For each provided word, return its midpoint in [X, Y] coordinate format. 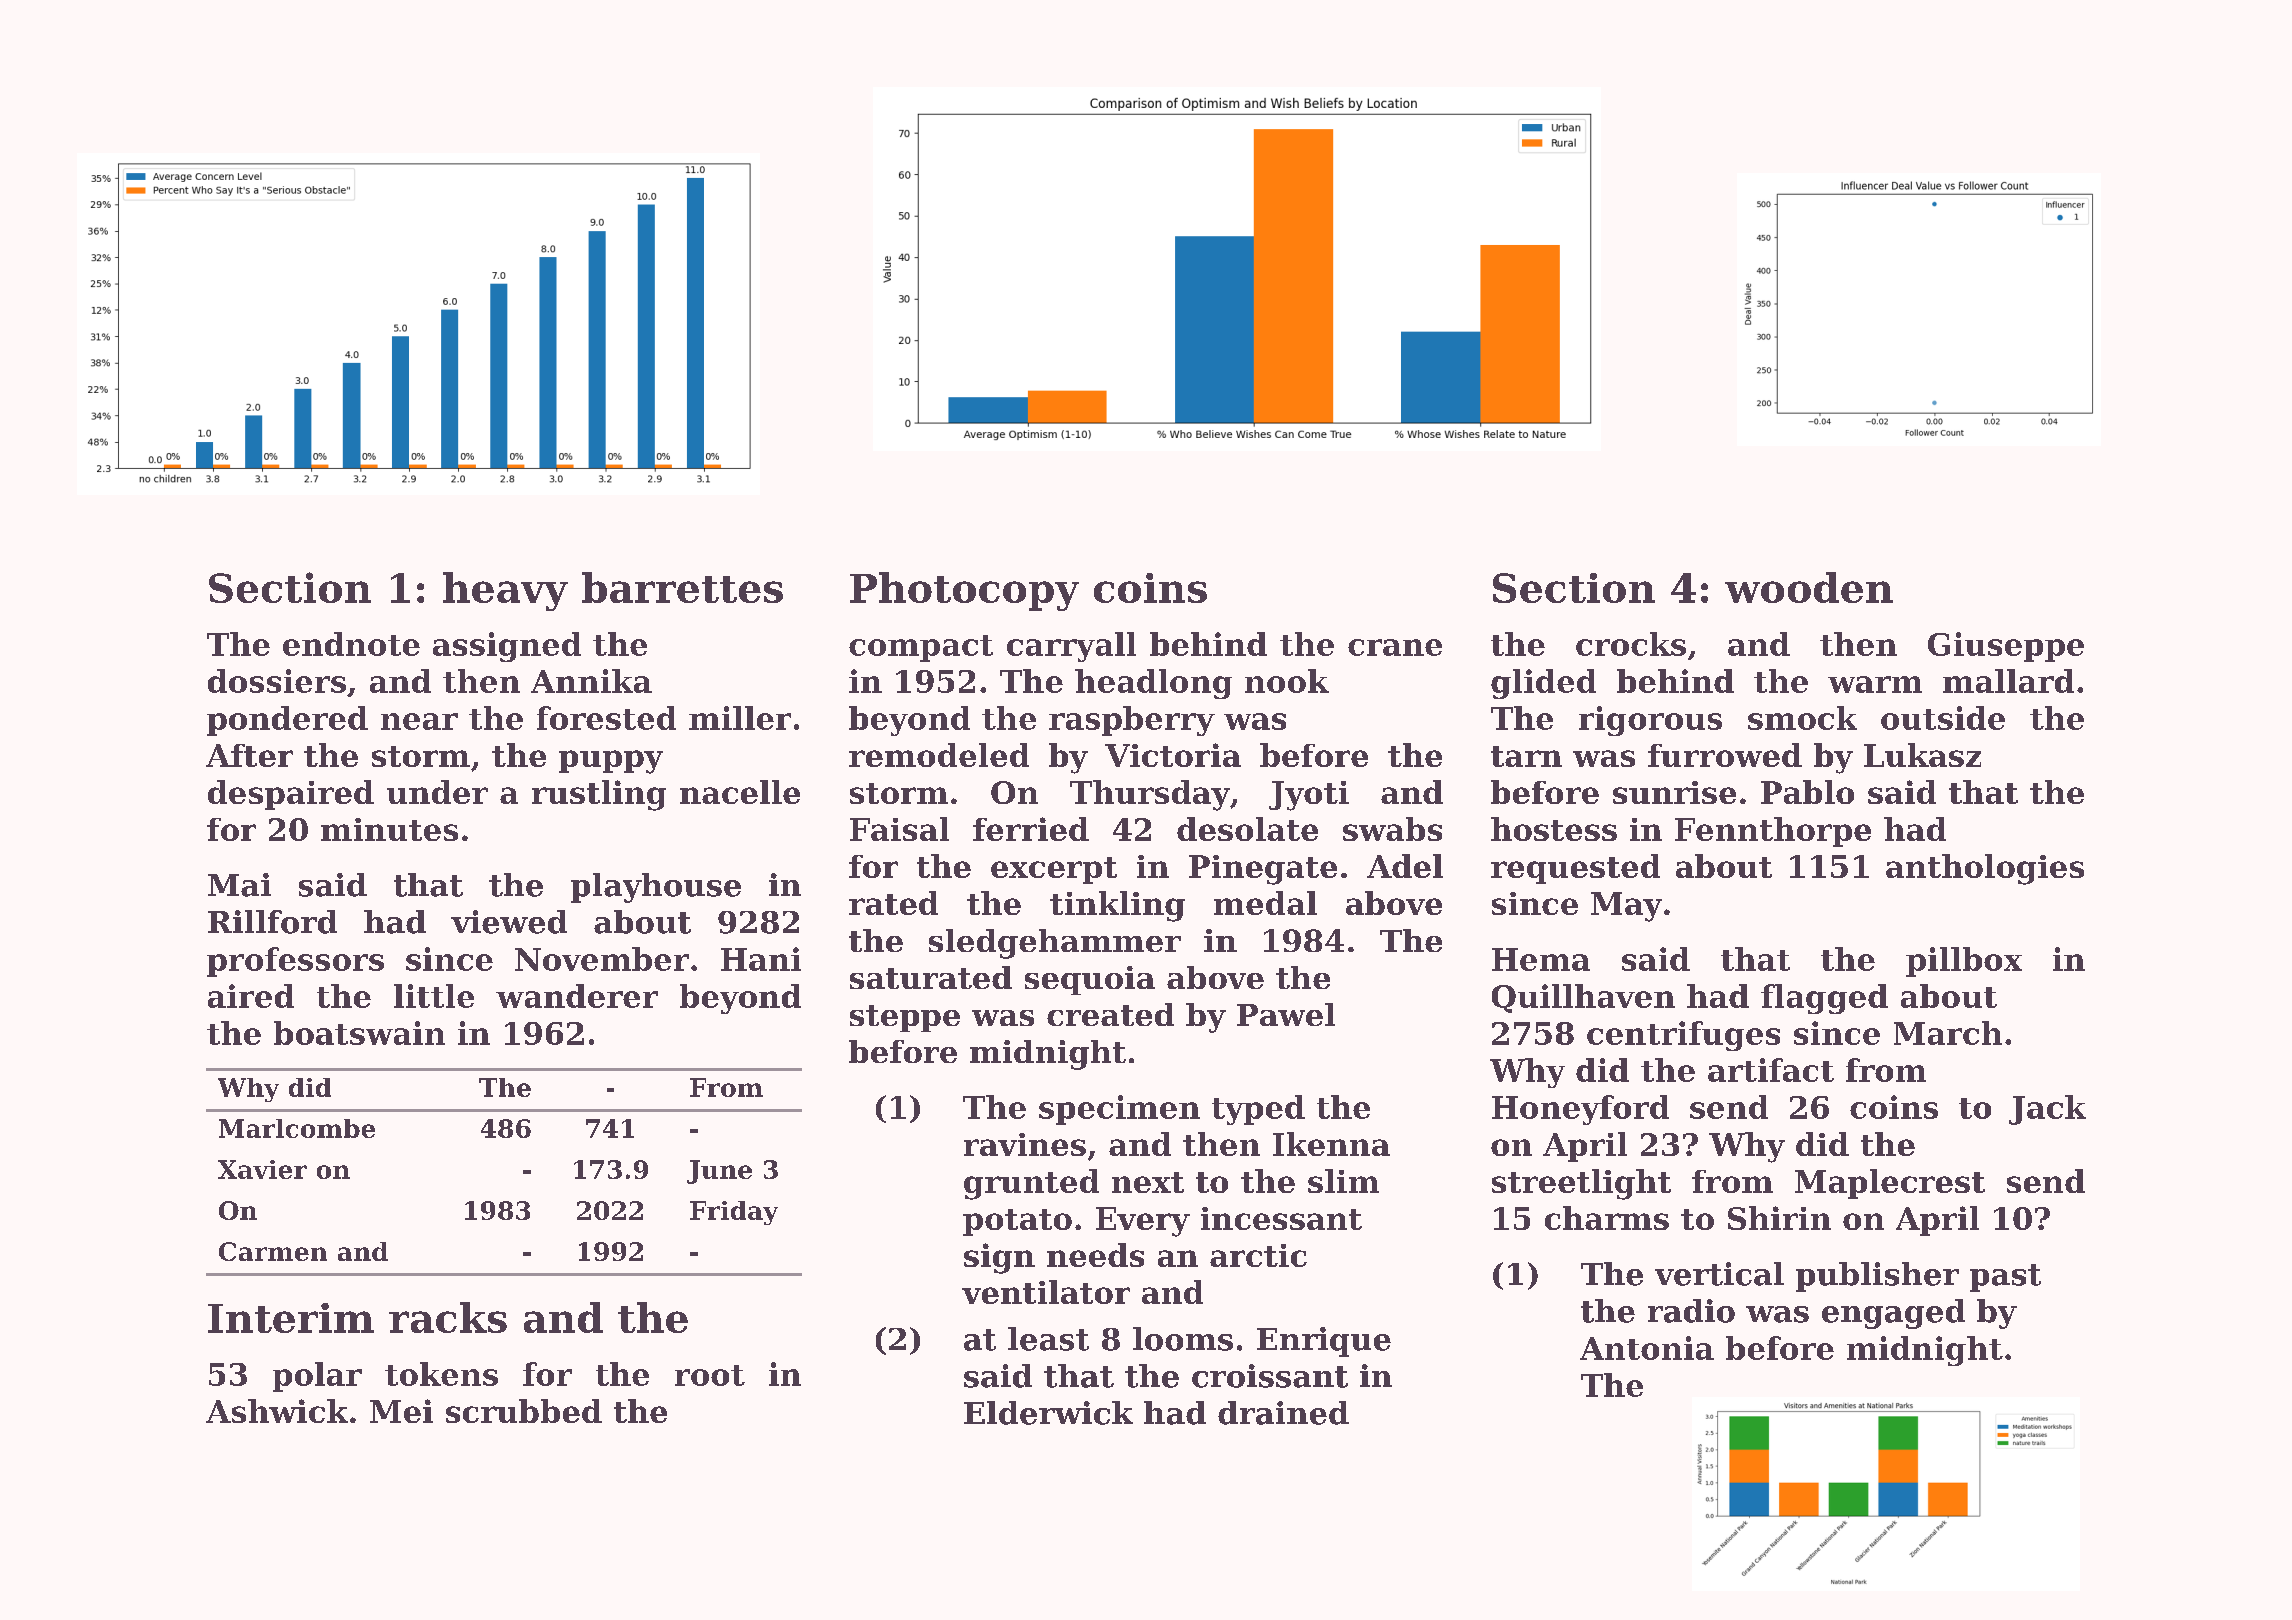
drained [1283, 1413]
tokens [441, 1374]
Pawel [1286, 1014]
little [434, 996]
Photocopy [964, 591]
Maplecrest [1890, 1184]
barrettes [682, 587]
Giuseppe [2006, 647]
